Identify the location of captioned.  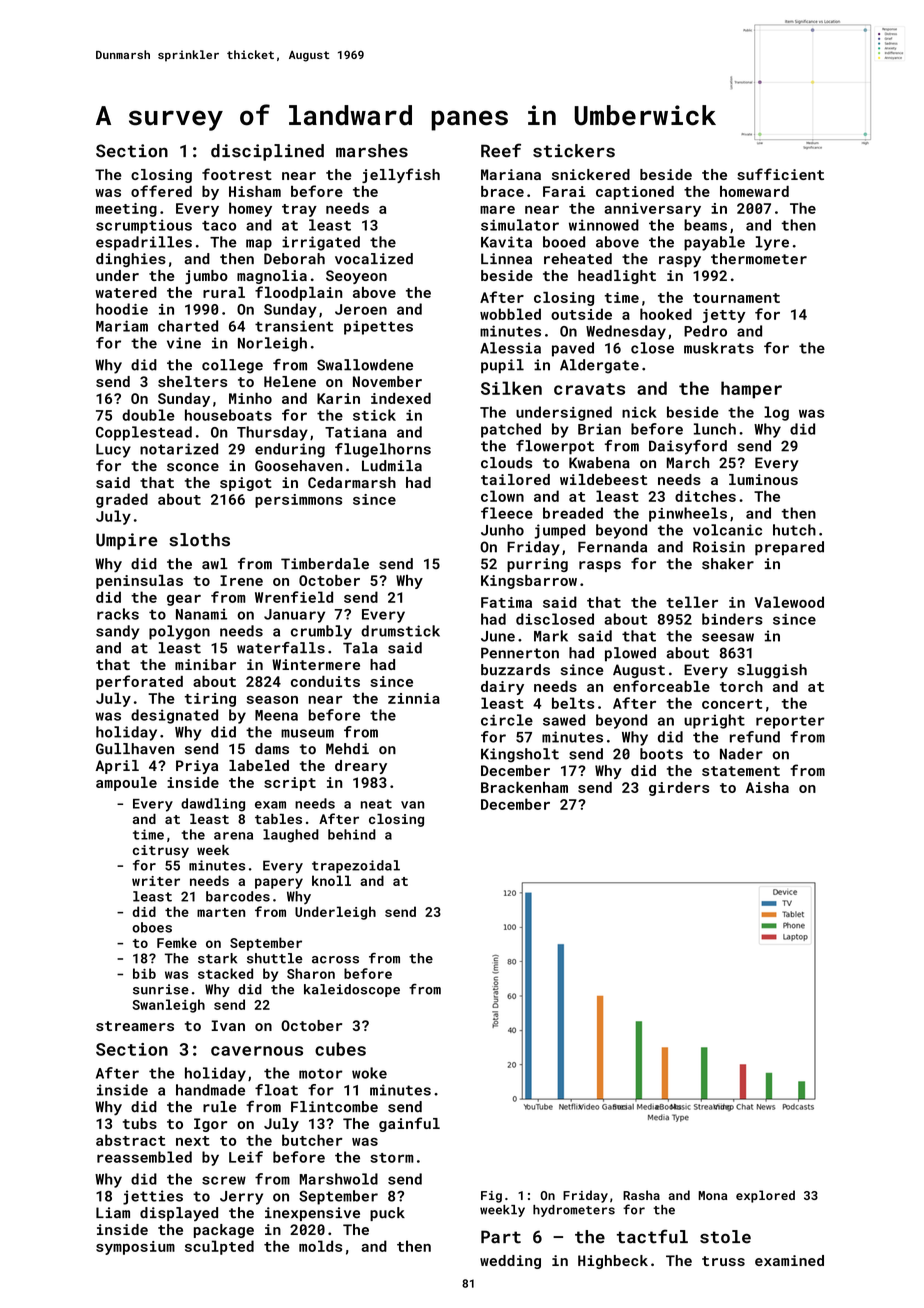
(635, 193).
